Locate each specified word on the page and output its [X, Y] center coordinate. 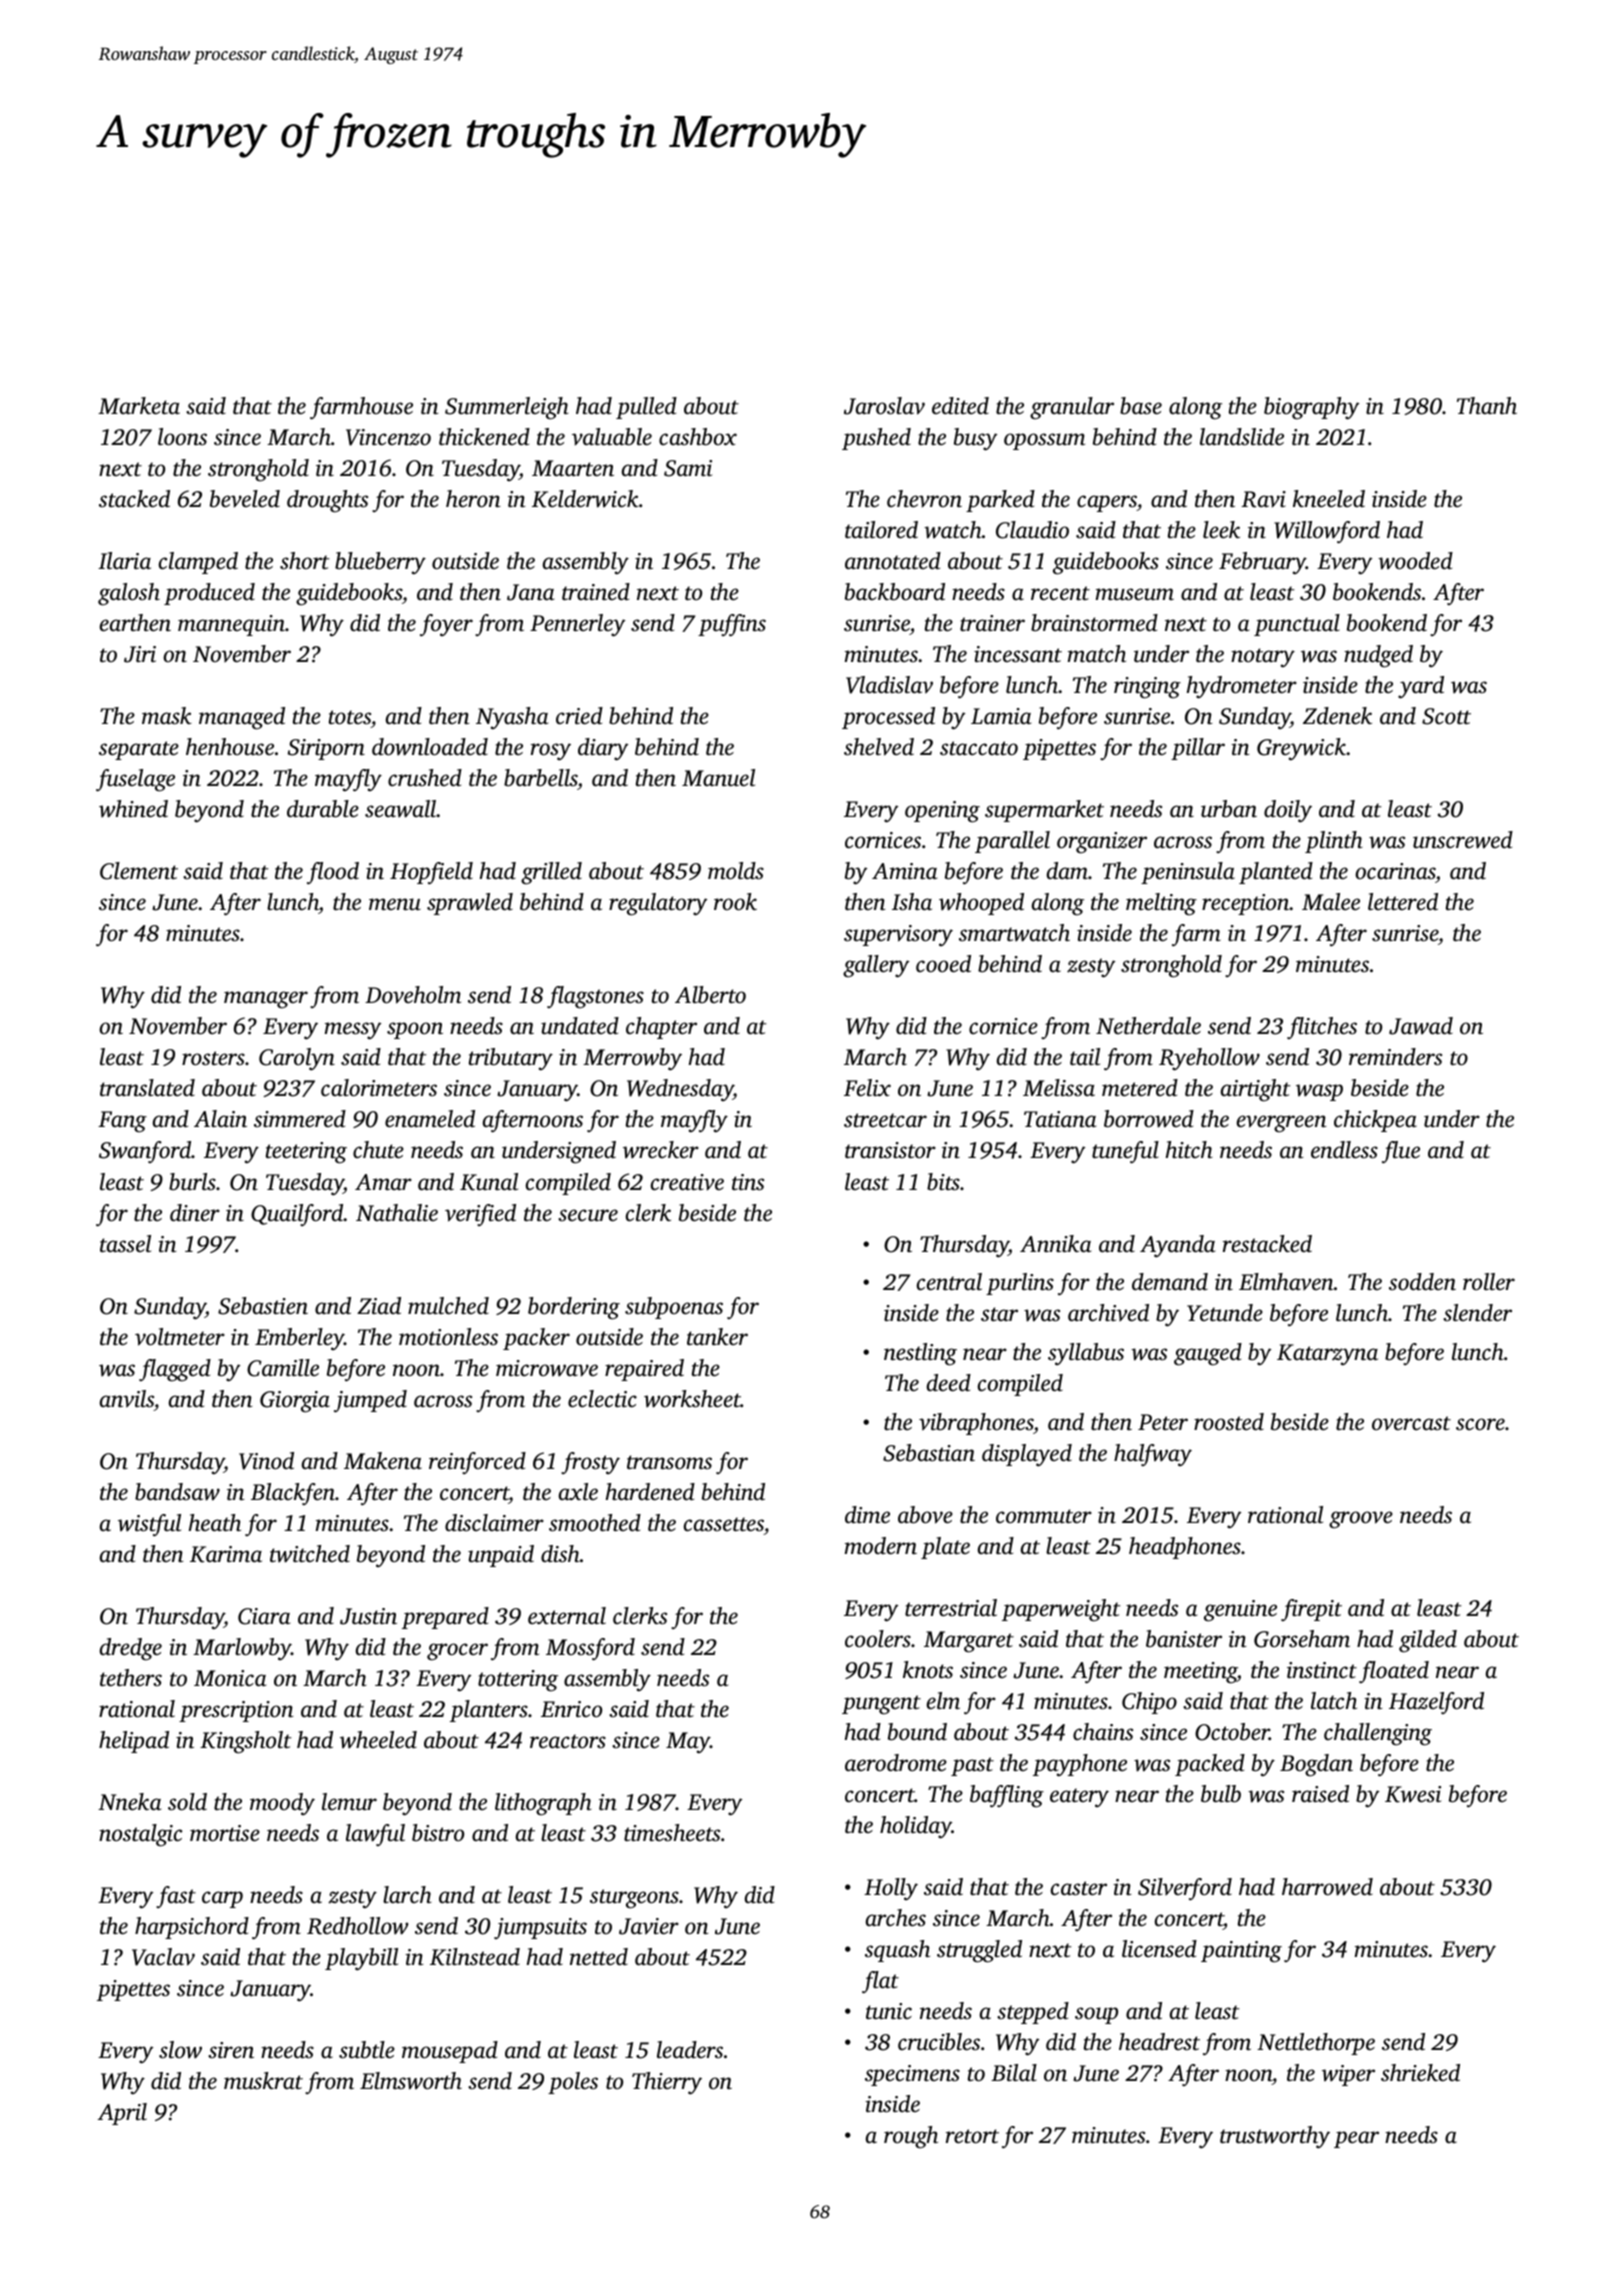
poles [573, 2083]
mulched [448, 1306]
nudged [1378, 656]
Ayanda [1177, 1246]
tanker [717, 1337]
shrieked [1420, 2073]
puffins [732, 625]
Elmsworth [411, 2081]
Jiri [140, 654]
